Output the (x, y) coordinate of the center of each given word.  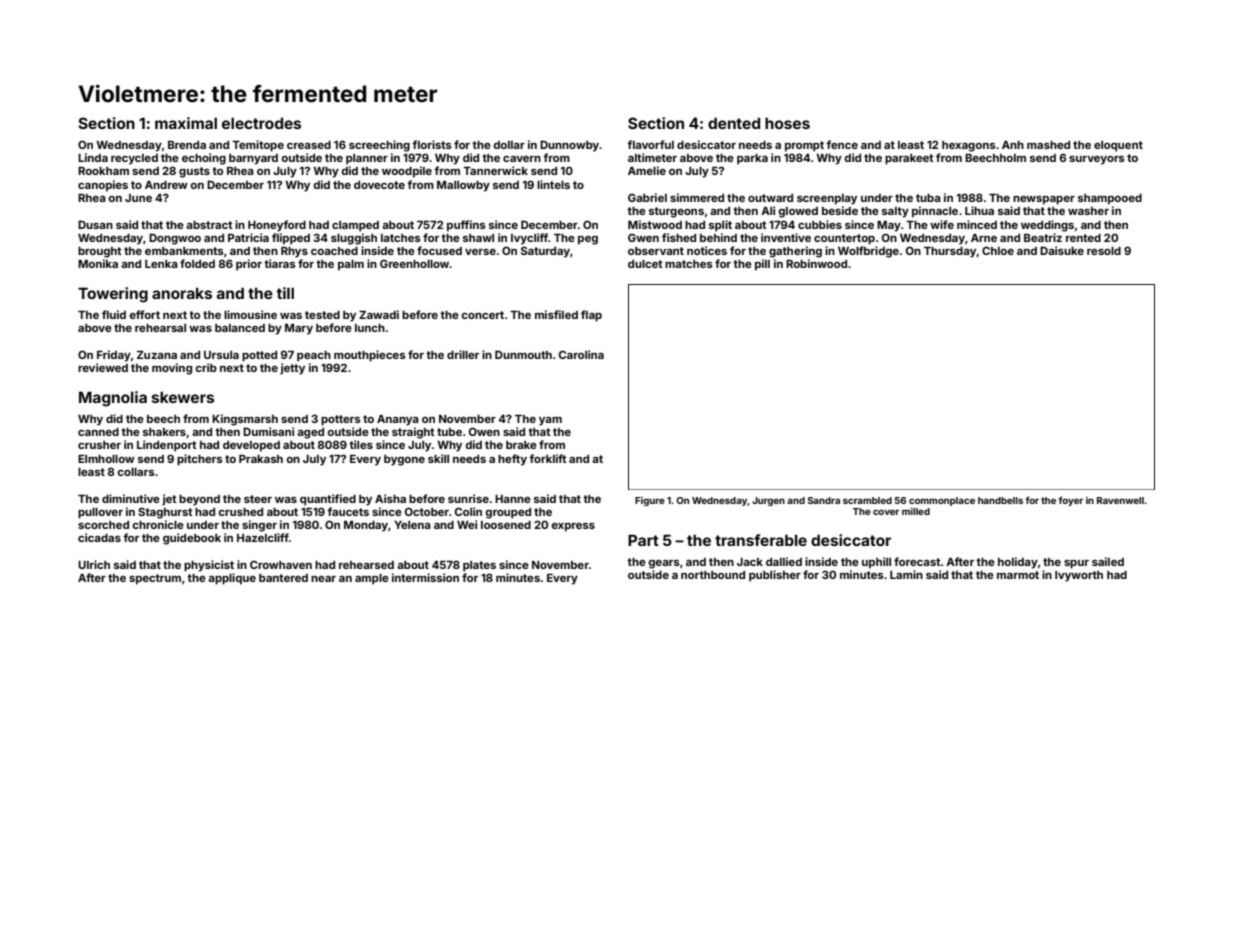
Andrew (166, 185)
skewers (183, 397)
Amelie (647, 170)
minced (977, 224)
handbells (1000, 500)
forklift (548, 458)
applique (232, 579)
